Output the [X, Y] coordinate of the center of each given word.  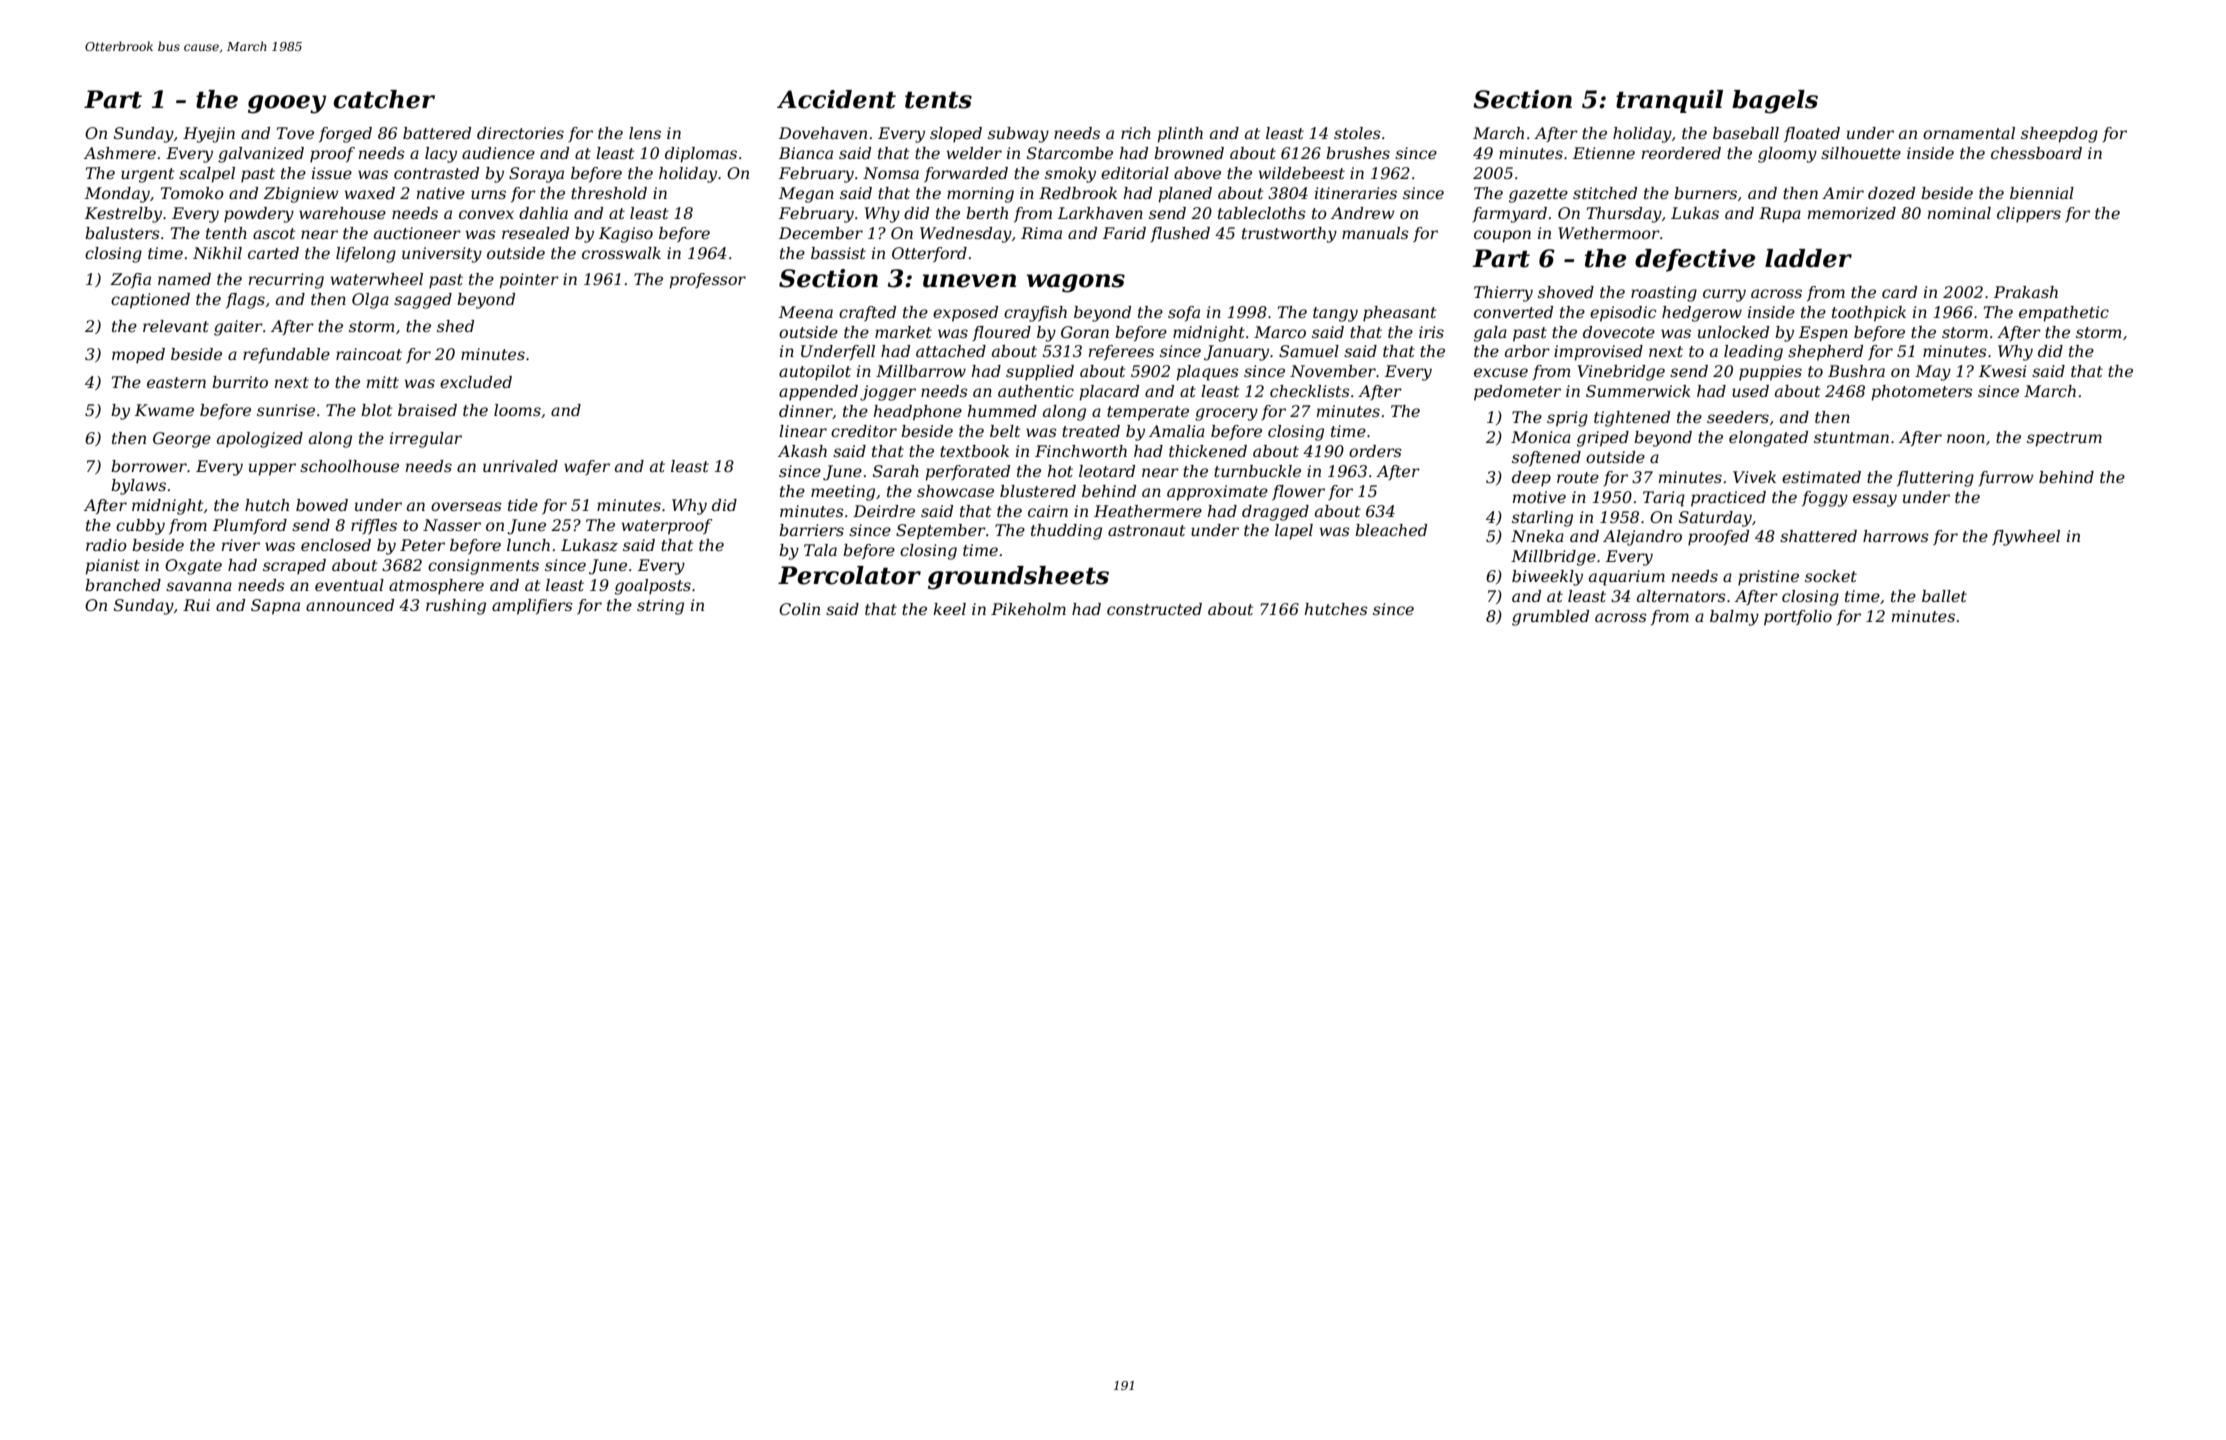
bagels [1775, 102]
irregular [426, 440]
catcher [384, 99]
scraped [294, 567]
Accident [836, 99]
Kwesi [2002, 371]
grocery [1226, 414]
